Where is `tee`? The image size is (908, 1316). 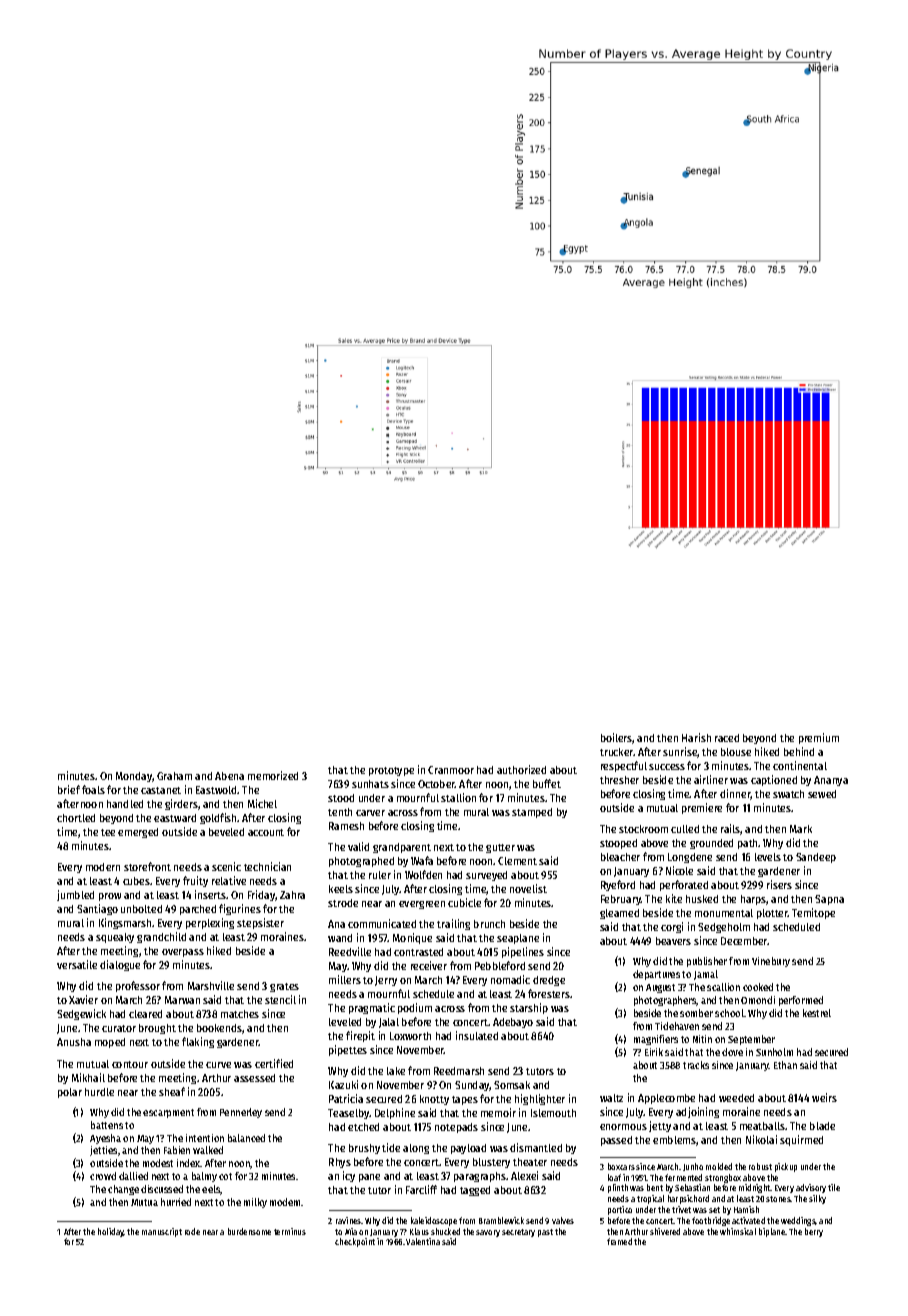
tee is located at coordinates (108, 832).
